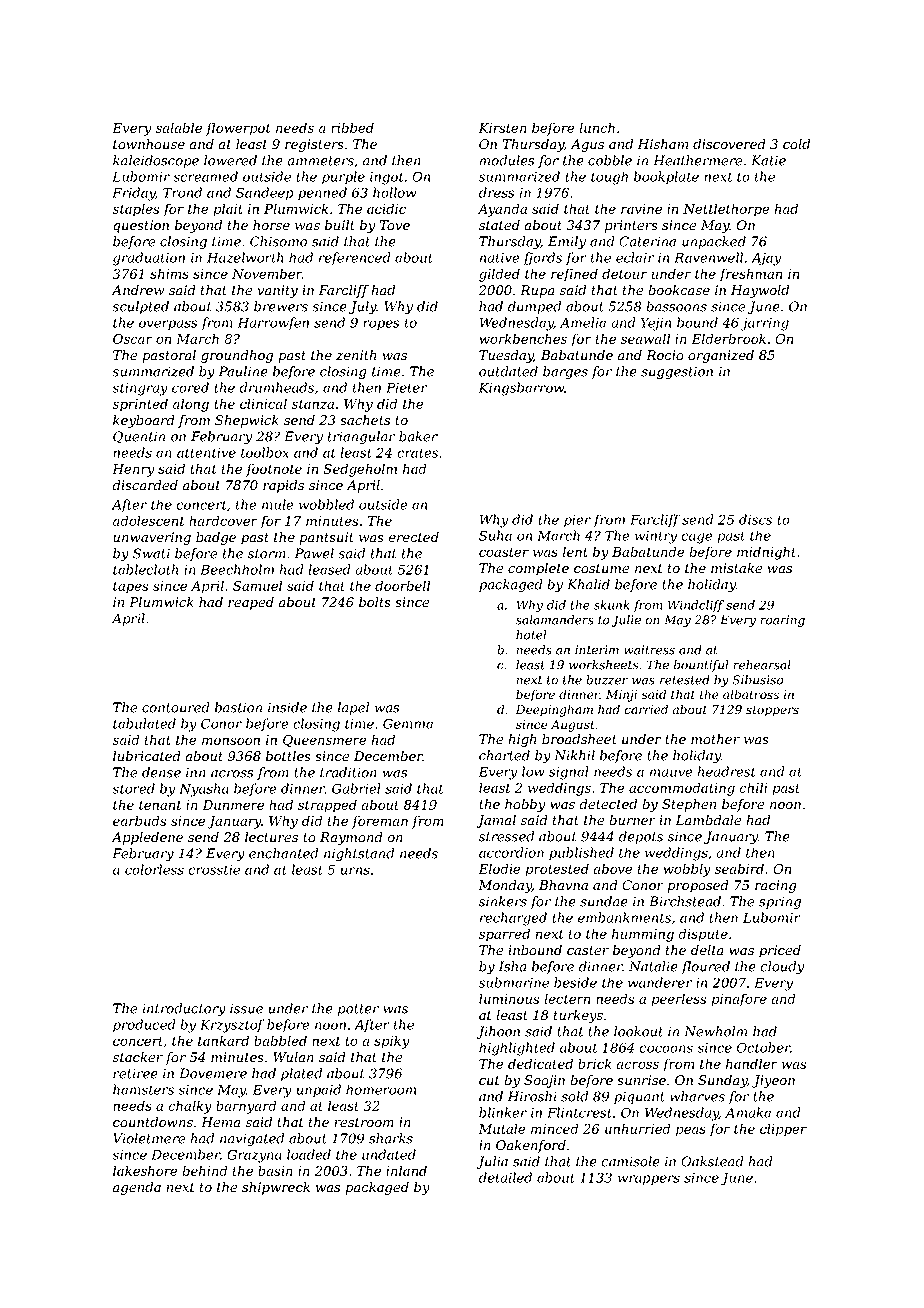  What do you see at coordinates (276, 1188) in the screenshot?
I see `shipwreck` at bounding box center [276, 1188].
